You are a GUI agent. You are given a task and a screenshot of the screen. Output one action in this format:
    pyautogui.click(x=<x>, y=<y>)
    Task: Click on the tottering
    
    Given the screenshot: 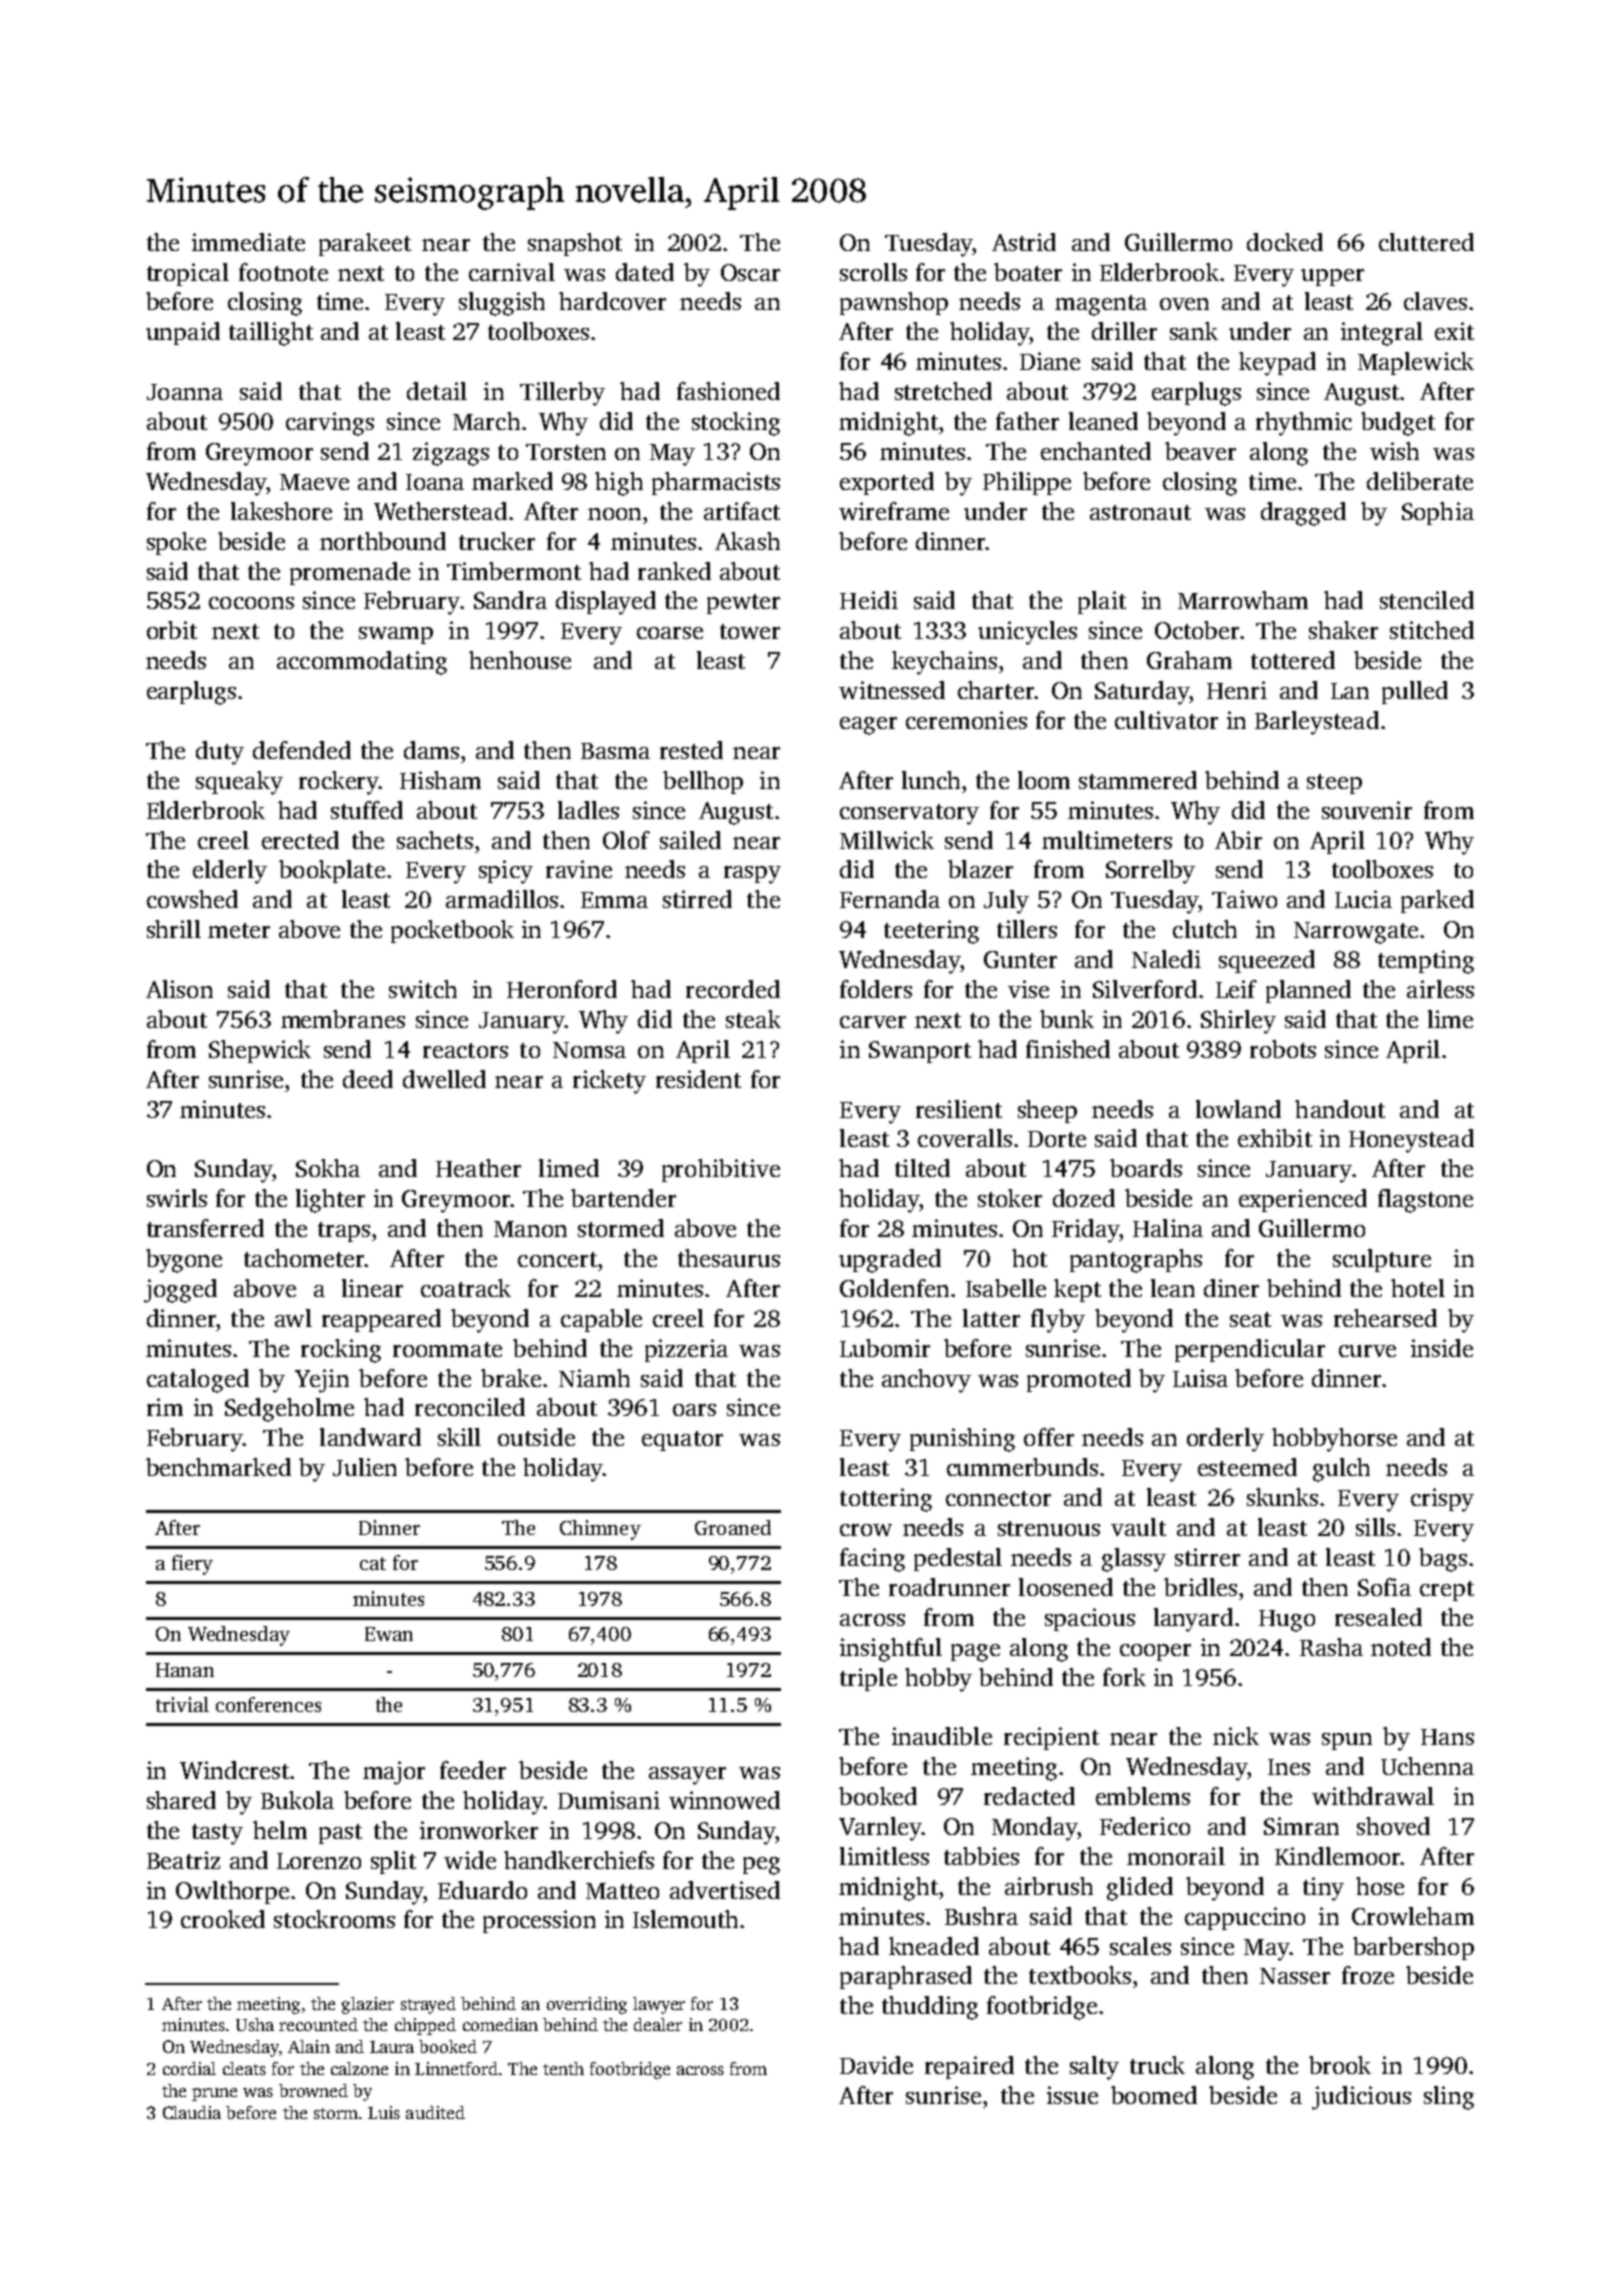 What is the action you would take?
    pyautogui.click(x=886, y=1500)
